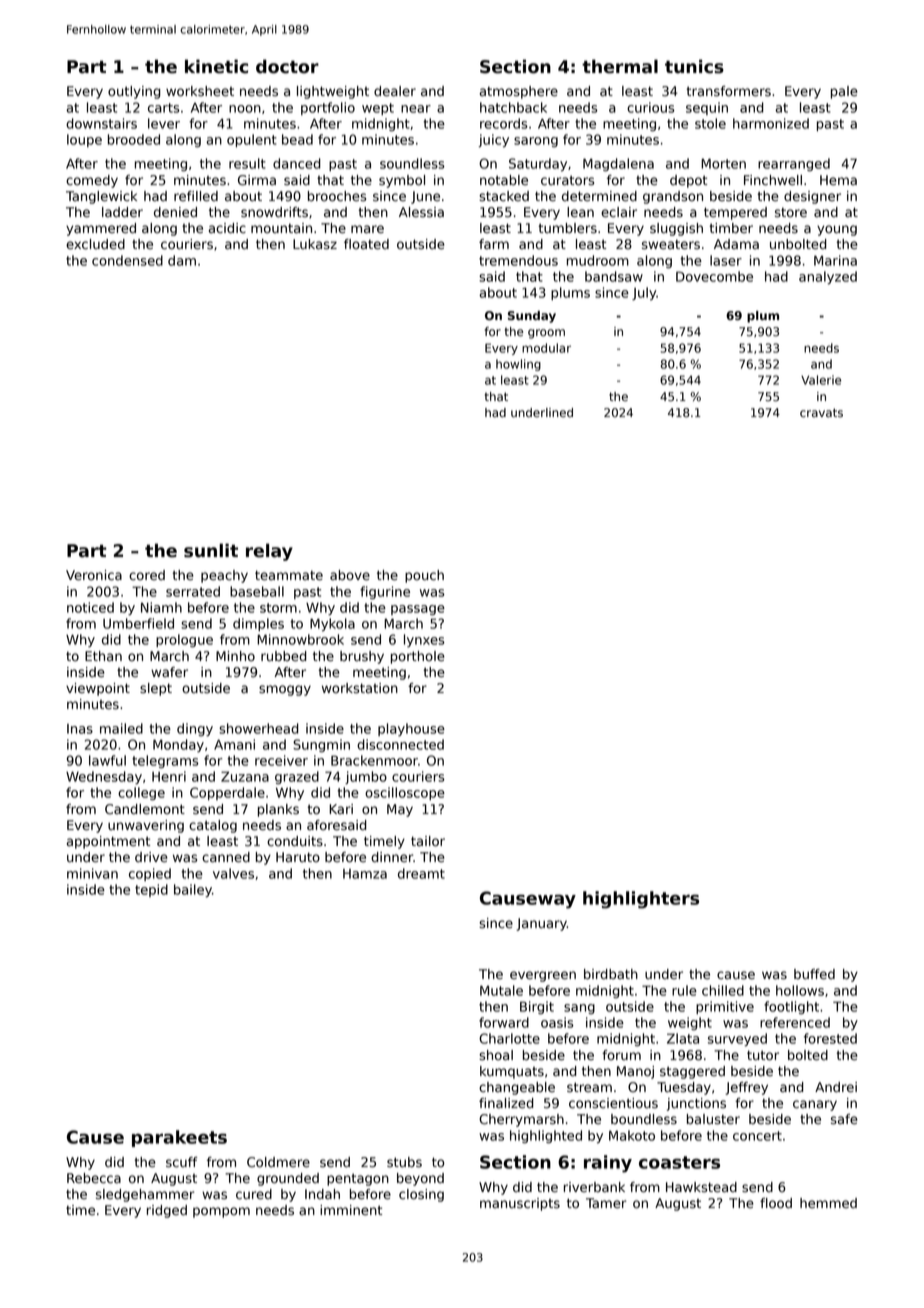 This page has height=1308, width=924. Describe the element at coordinates (287, 66) in the page. I see `doctor` at that location.
